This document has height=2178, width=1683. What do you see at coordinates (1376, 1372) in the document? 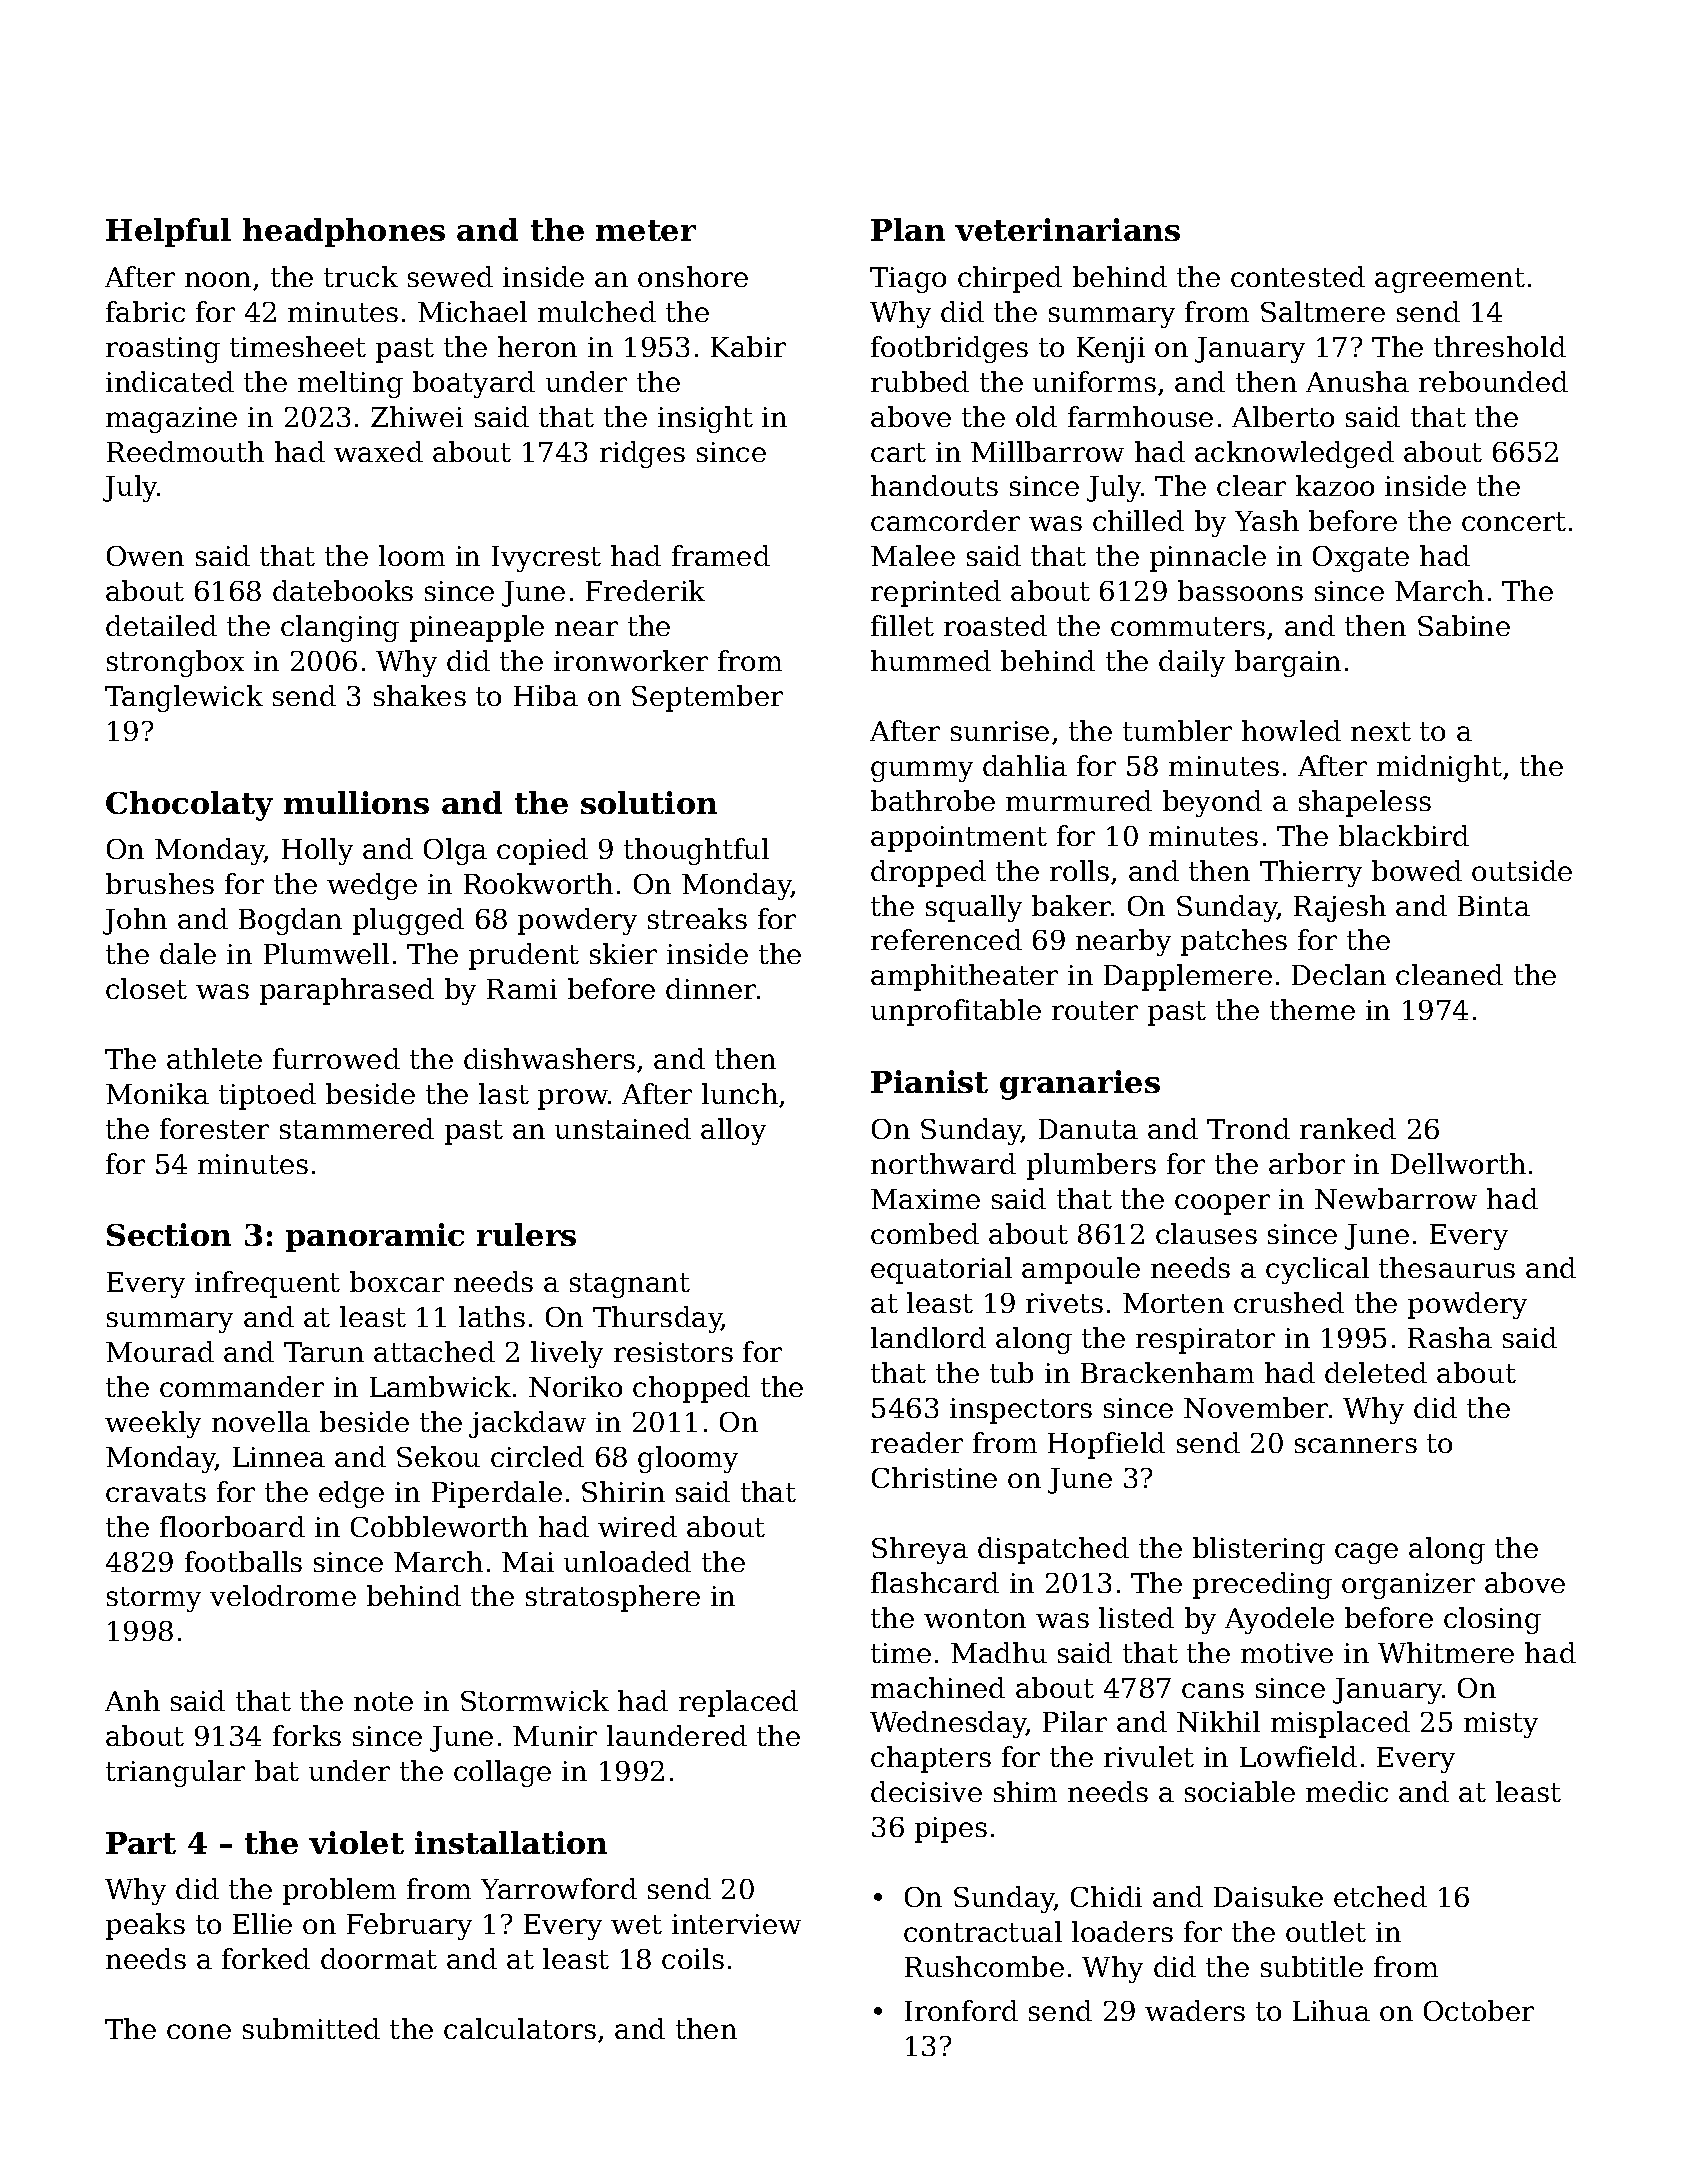
I see `deleted` at bounding box center [1376, 1372].
